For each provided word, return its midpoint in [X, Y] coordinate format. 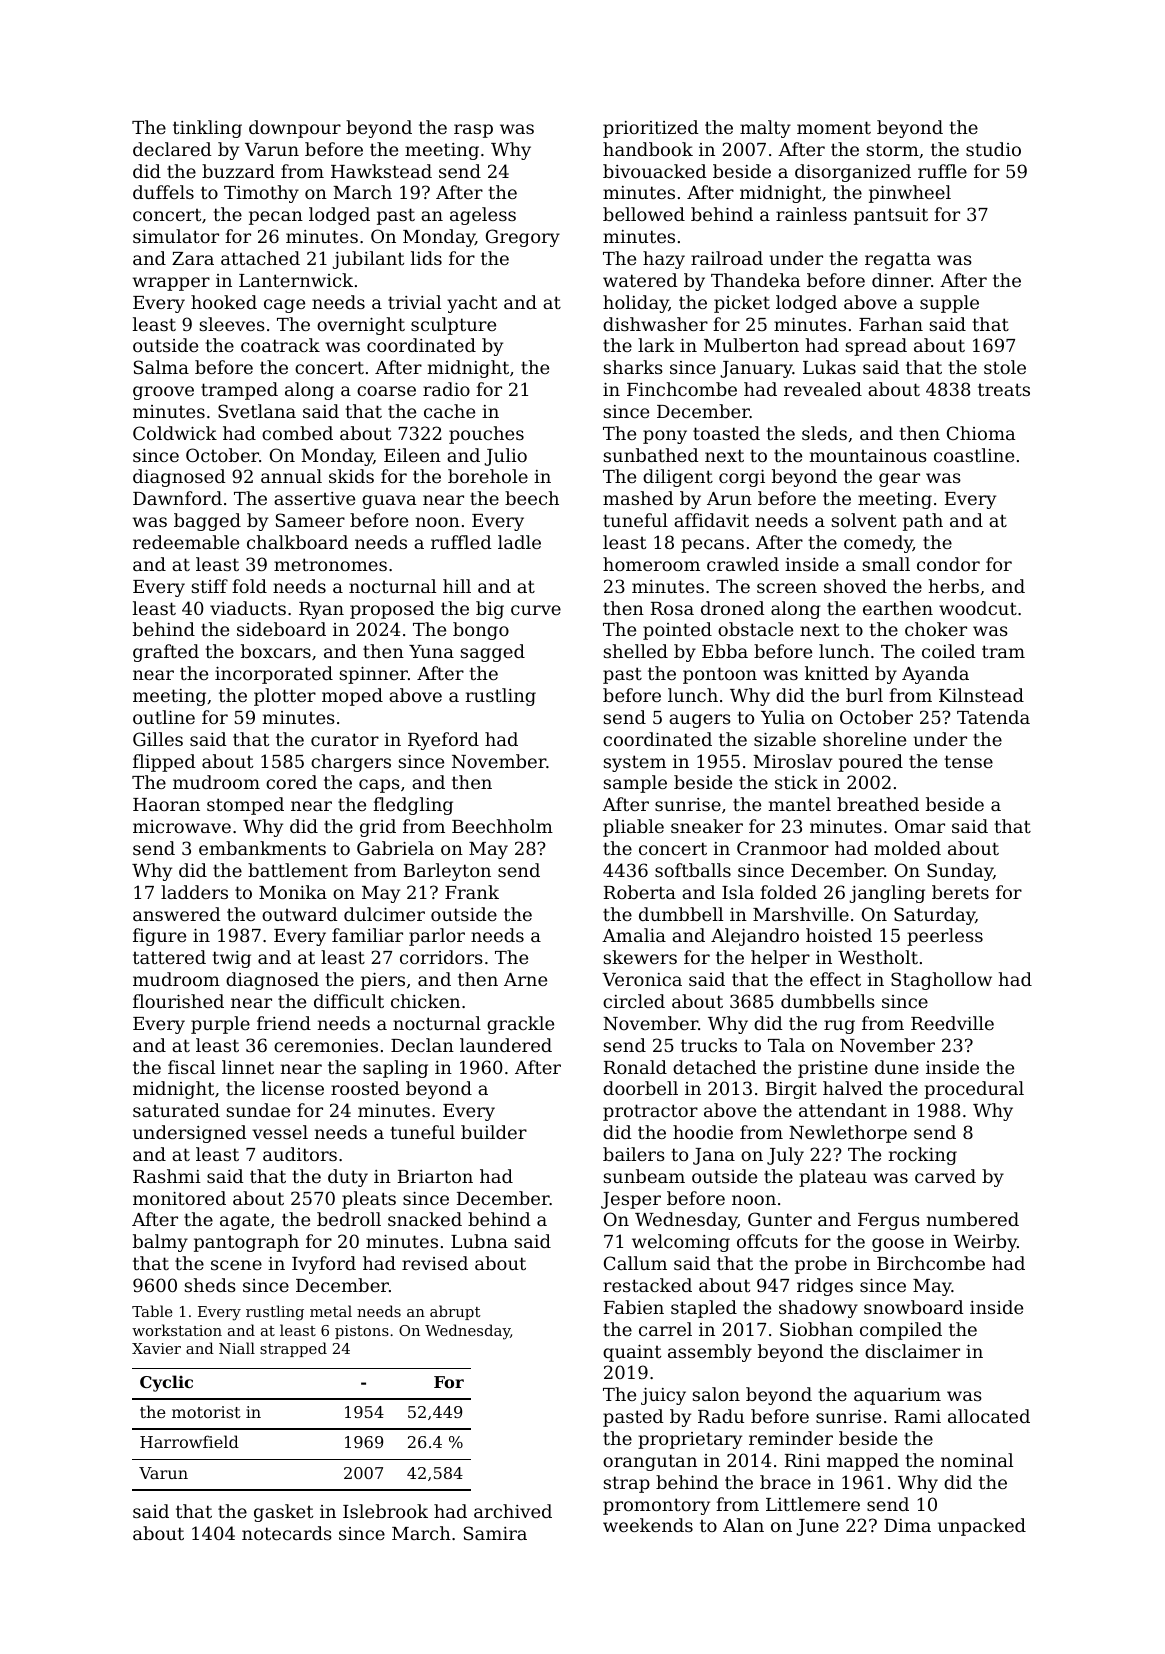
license [293, 1088]
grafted [166, 653]
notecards [287, 1533]
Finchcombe [682, 389]
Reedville [952, 1023]
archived [513, 1511]
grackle [520, 1025]
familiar [367, 935]
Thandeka [755, 280]
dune [897, 1067]
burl [864, 695]
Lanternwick [296, 280]
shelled [636, 651]
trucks [709, 1045]
